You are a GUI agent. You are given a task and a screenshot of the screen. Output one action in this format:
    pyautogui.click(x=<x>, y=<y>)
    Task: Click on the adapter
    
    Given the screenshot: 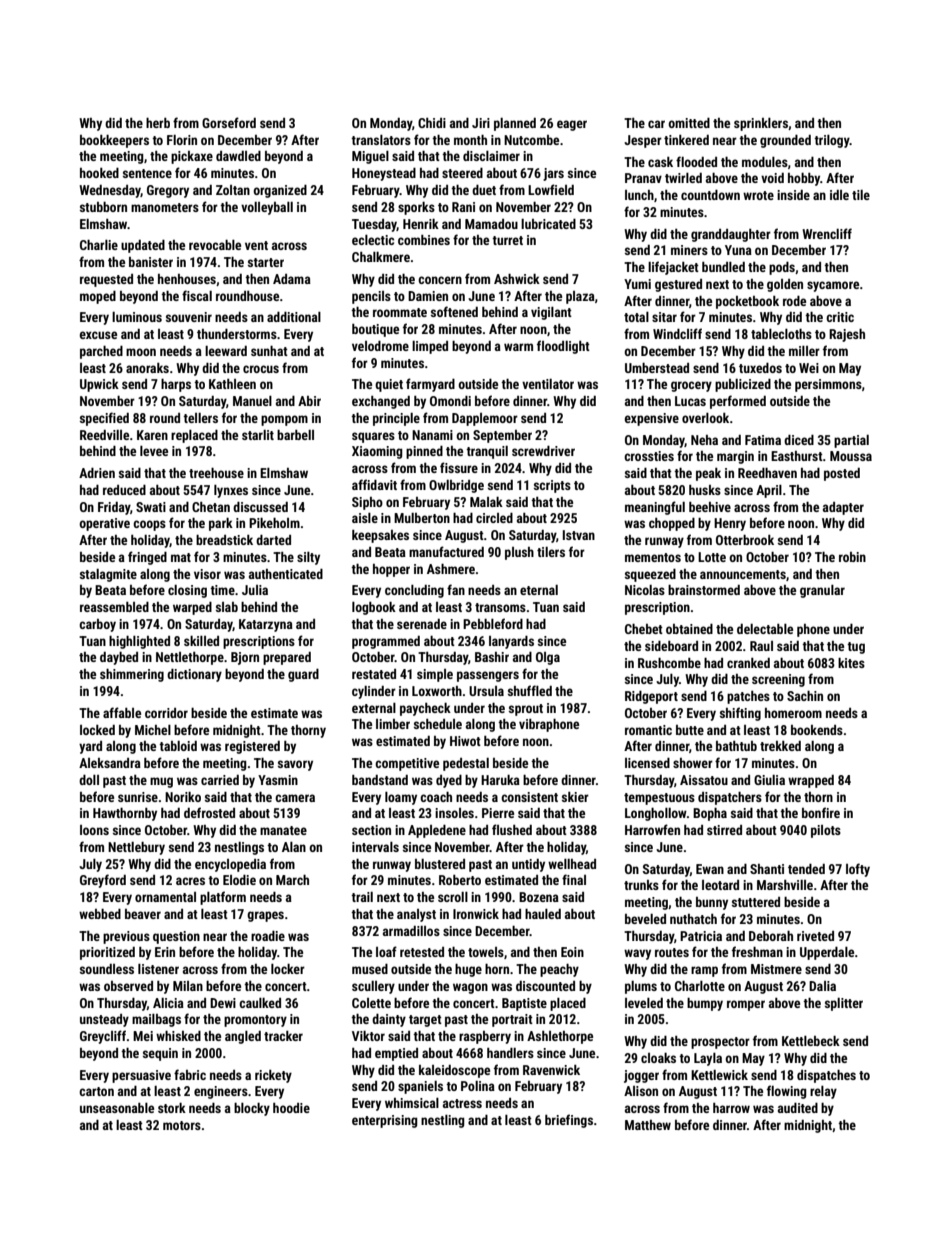 What is the action you would take?
    pyautogui.click(x=843, y=508)
